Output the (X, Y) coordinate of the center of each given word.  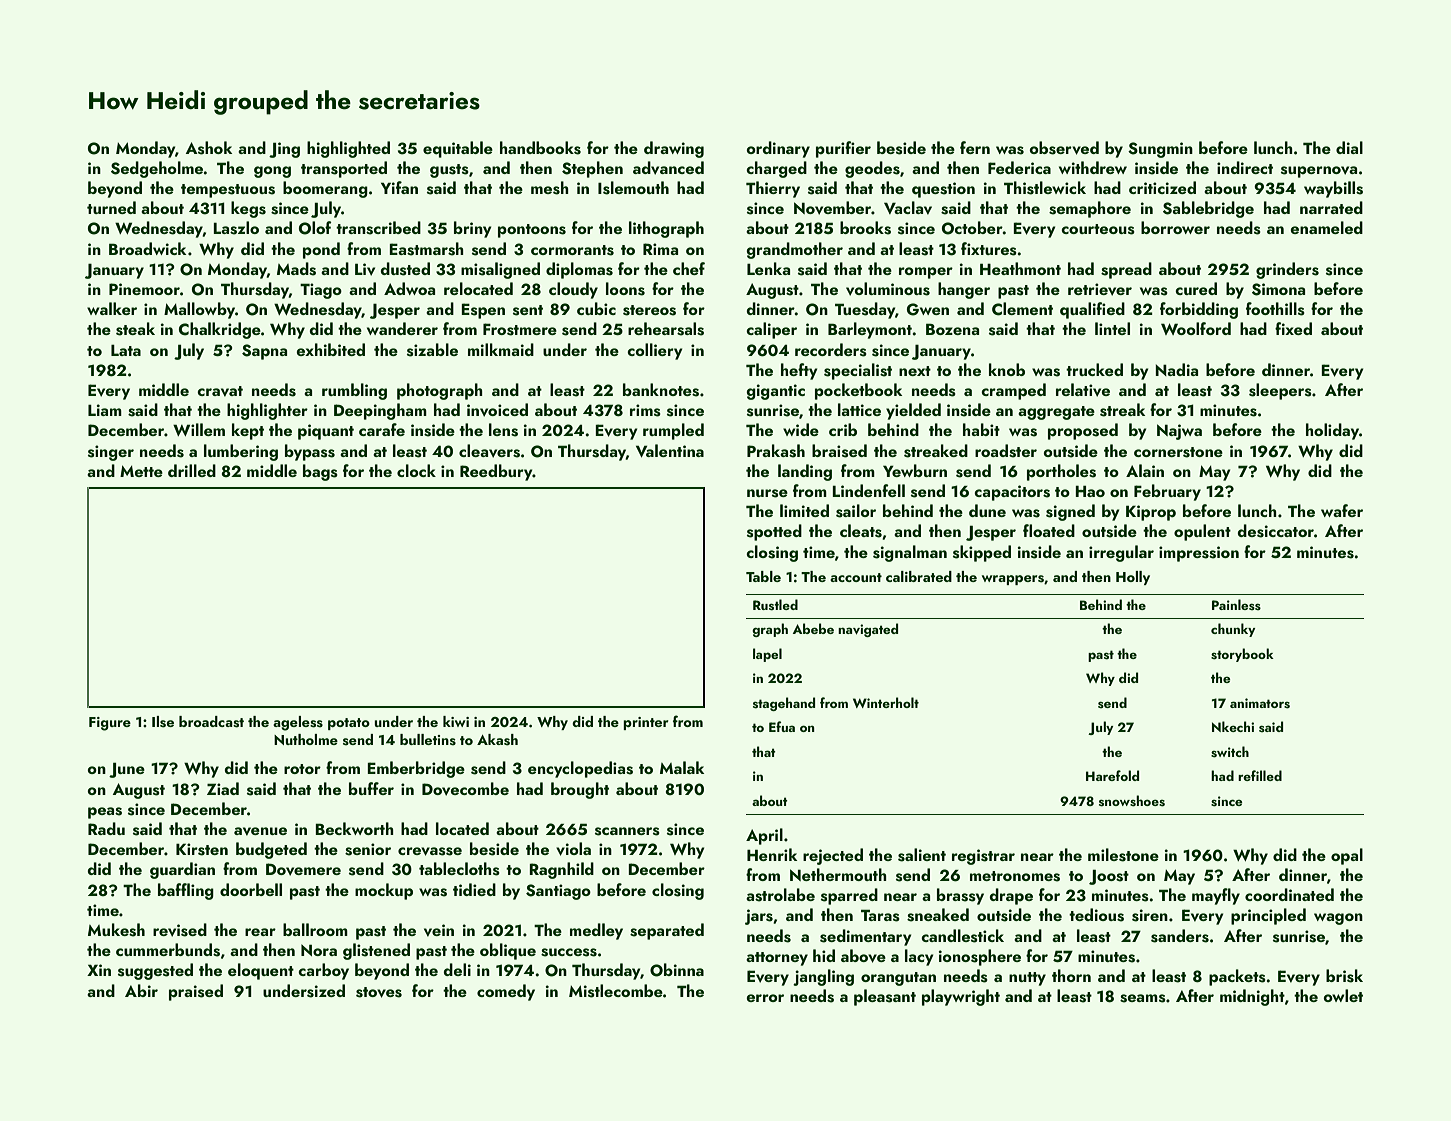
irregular (1121, 553)
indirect (1245, 167)
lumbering (241, 452)
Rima (660, 249)
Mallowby (199, 310)
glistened (376, 951)
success (569, 952)
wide (801, 429)
